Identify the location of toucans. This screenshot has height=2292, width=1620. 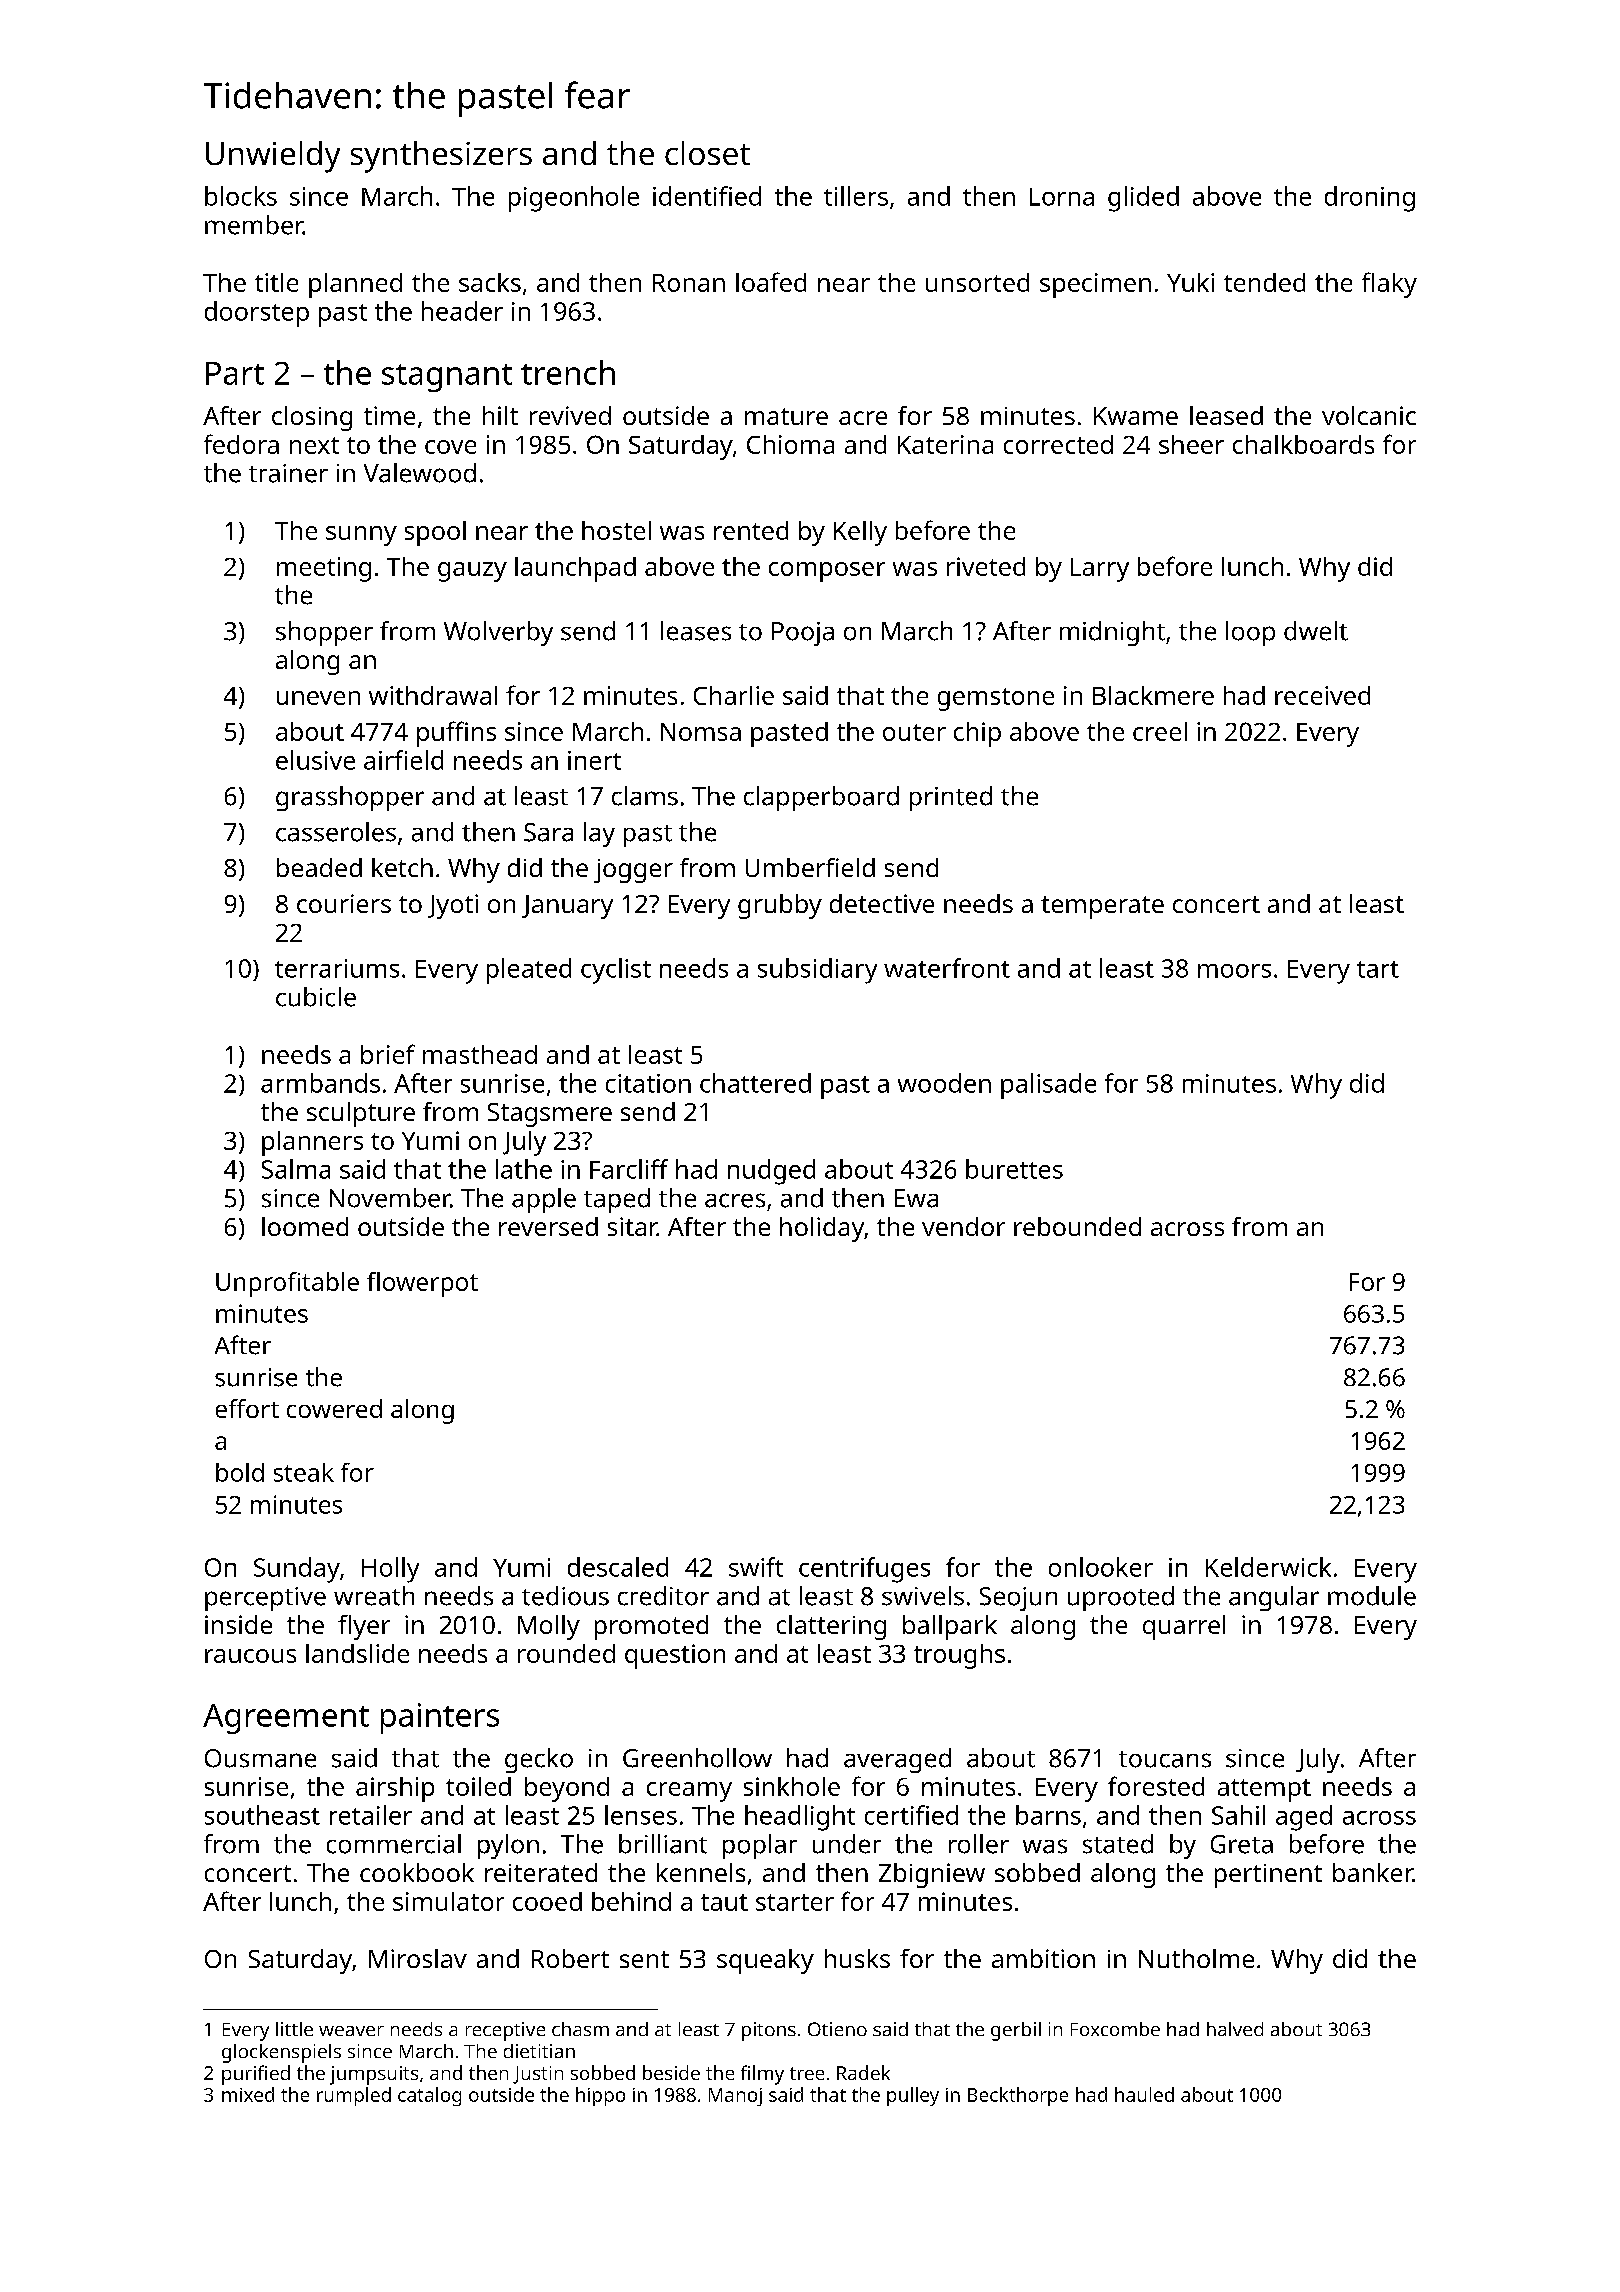
(1165, 1759).
